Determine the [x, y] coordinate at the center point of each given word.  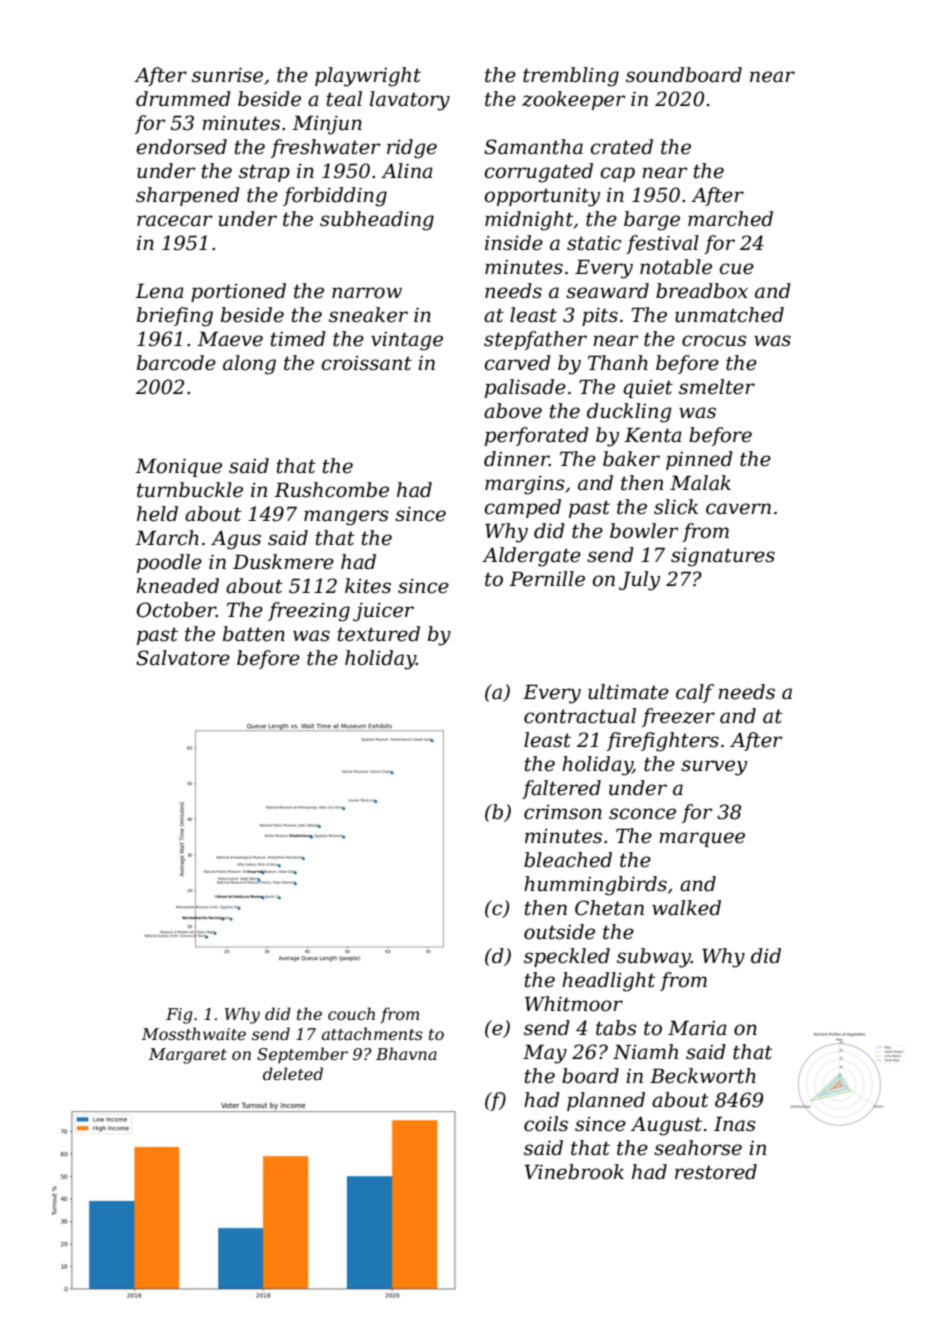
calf [695, 693]
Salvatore [183, 658]
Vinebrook [574, 1172]
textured [379, 634]
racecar [175, 221]
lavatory [410, 101]
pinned [699, 460]
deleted [293, 1073]
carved [517, 363]
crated [621, 147]
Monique [178, 467]
